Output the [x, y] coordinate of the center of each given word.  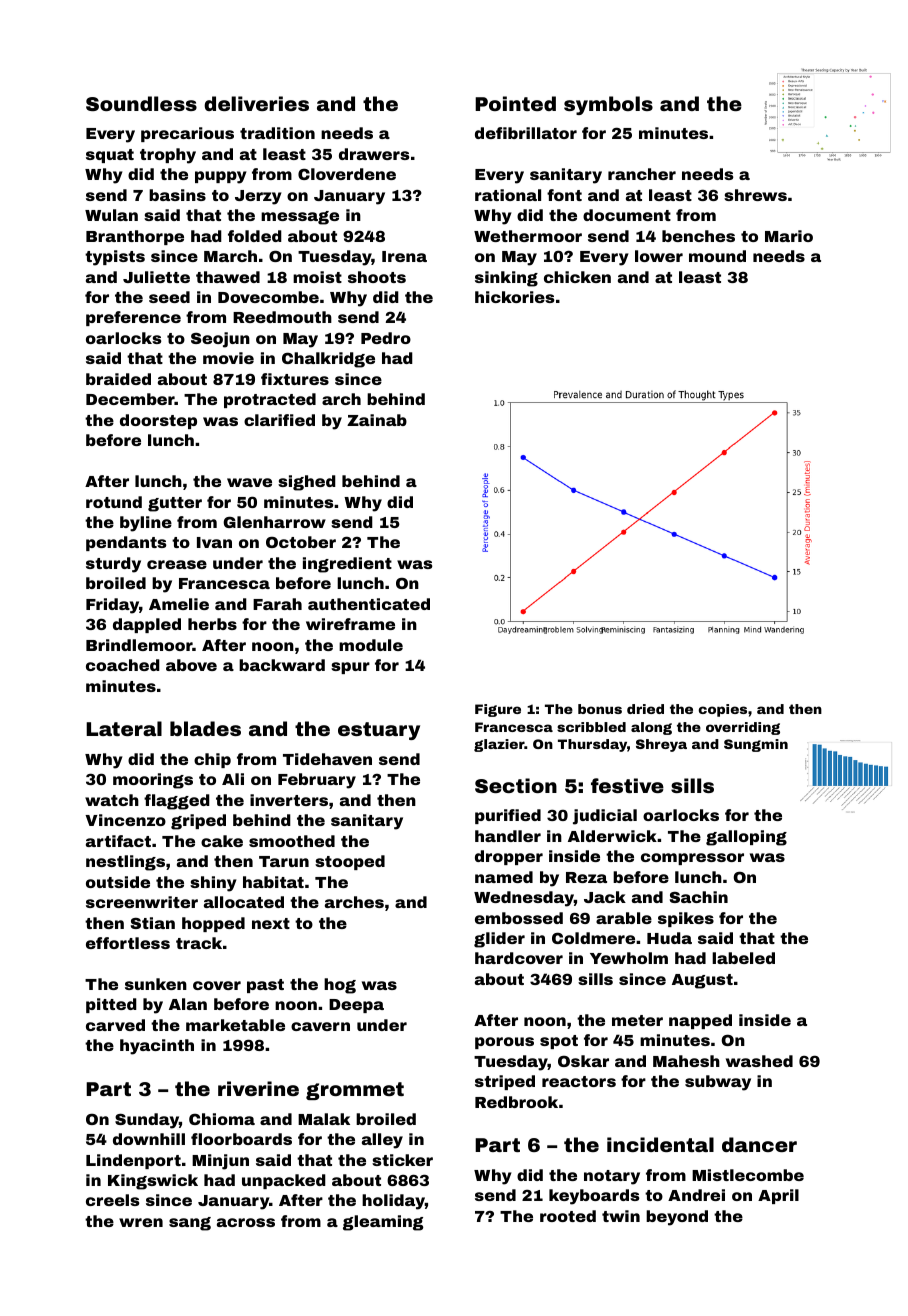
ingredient [347, 565]
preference [133, 318]
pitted [111, 1005]
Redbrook [516, 1102]
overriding [743, 728]
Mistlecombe [748, 1175]
